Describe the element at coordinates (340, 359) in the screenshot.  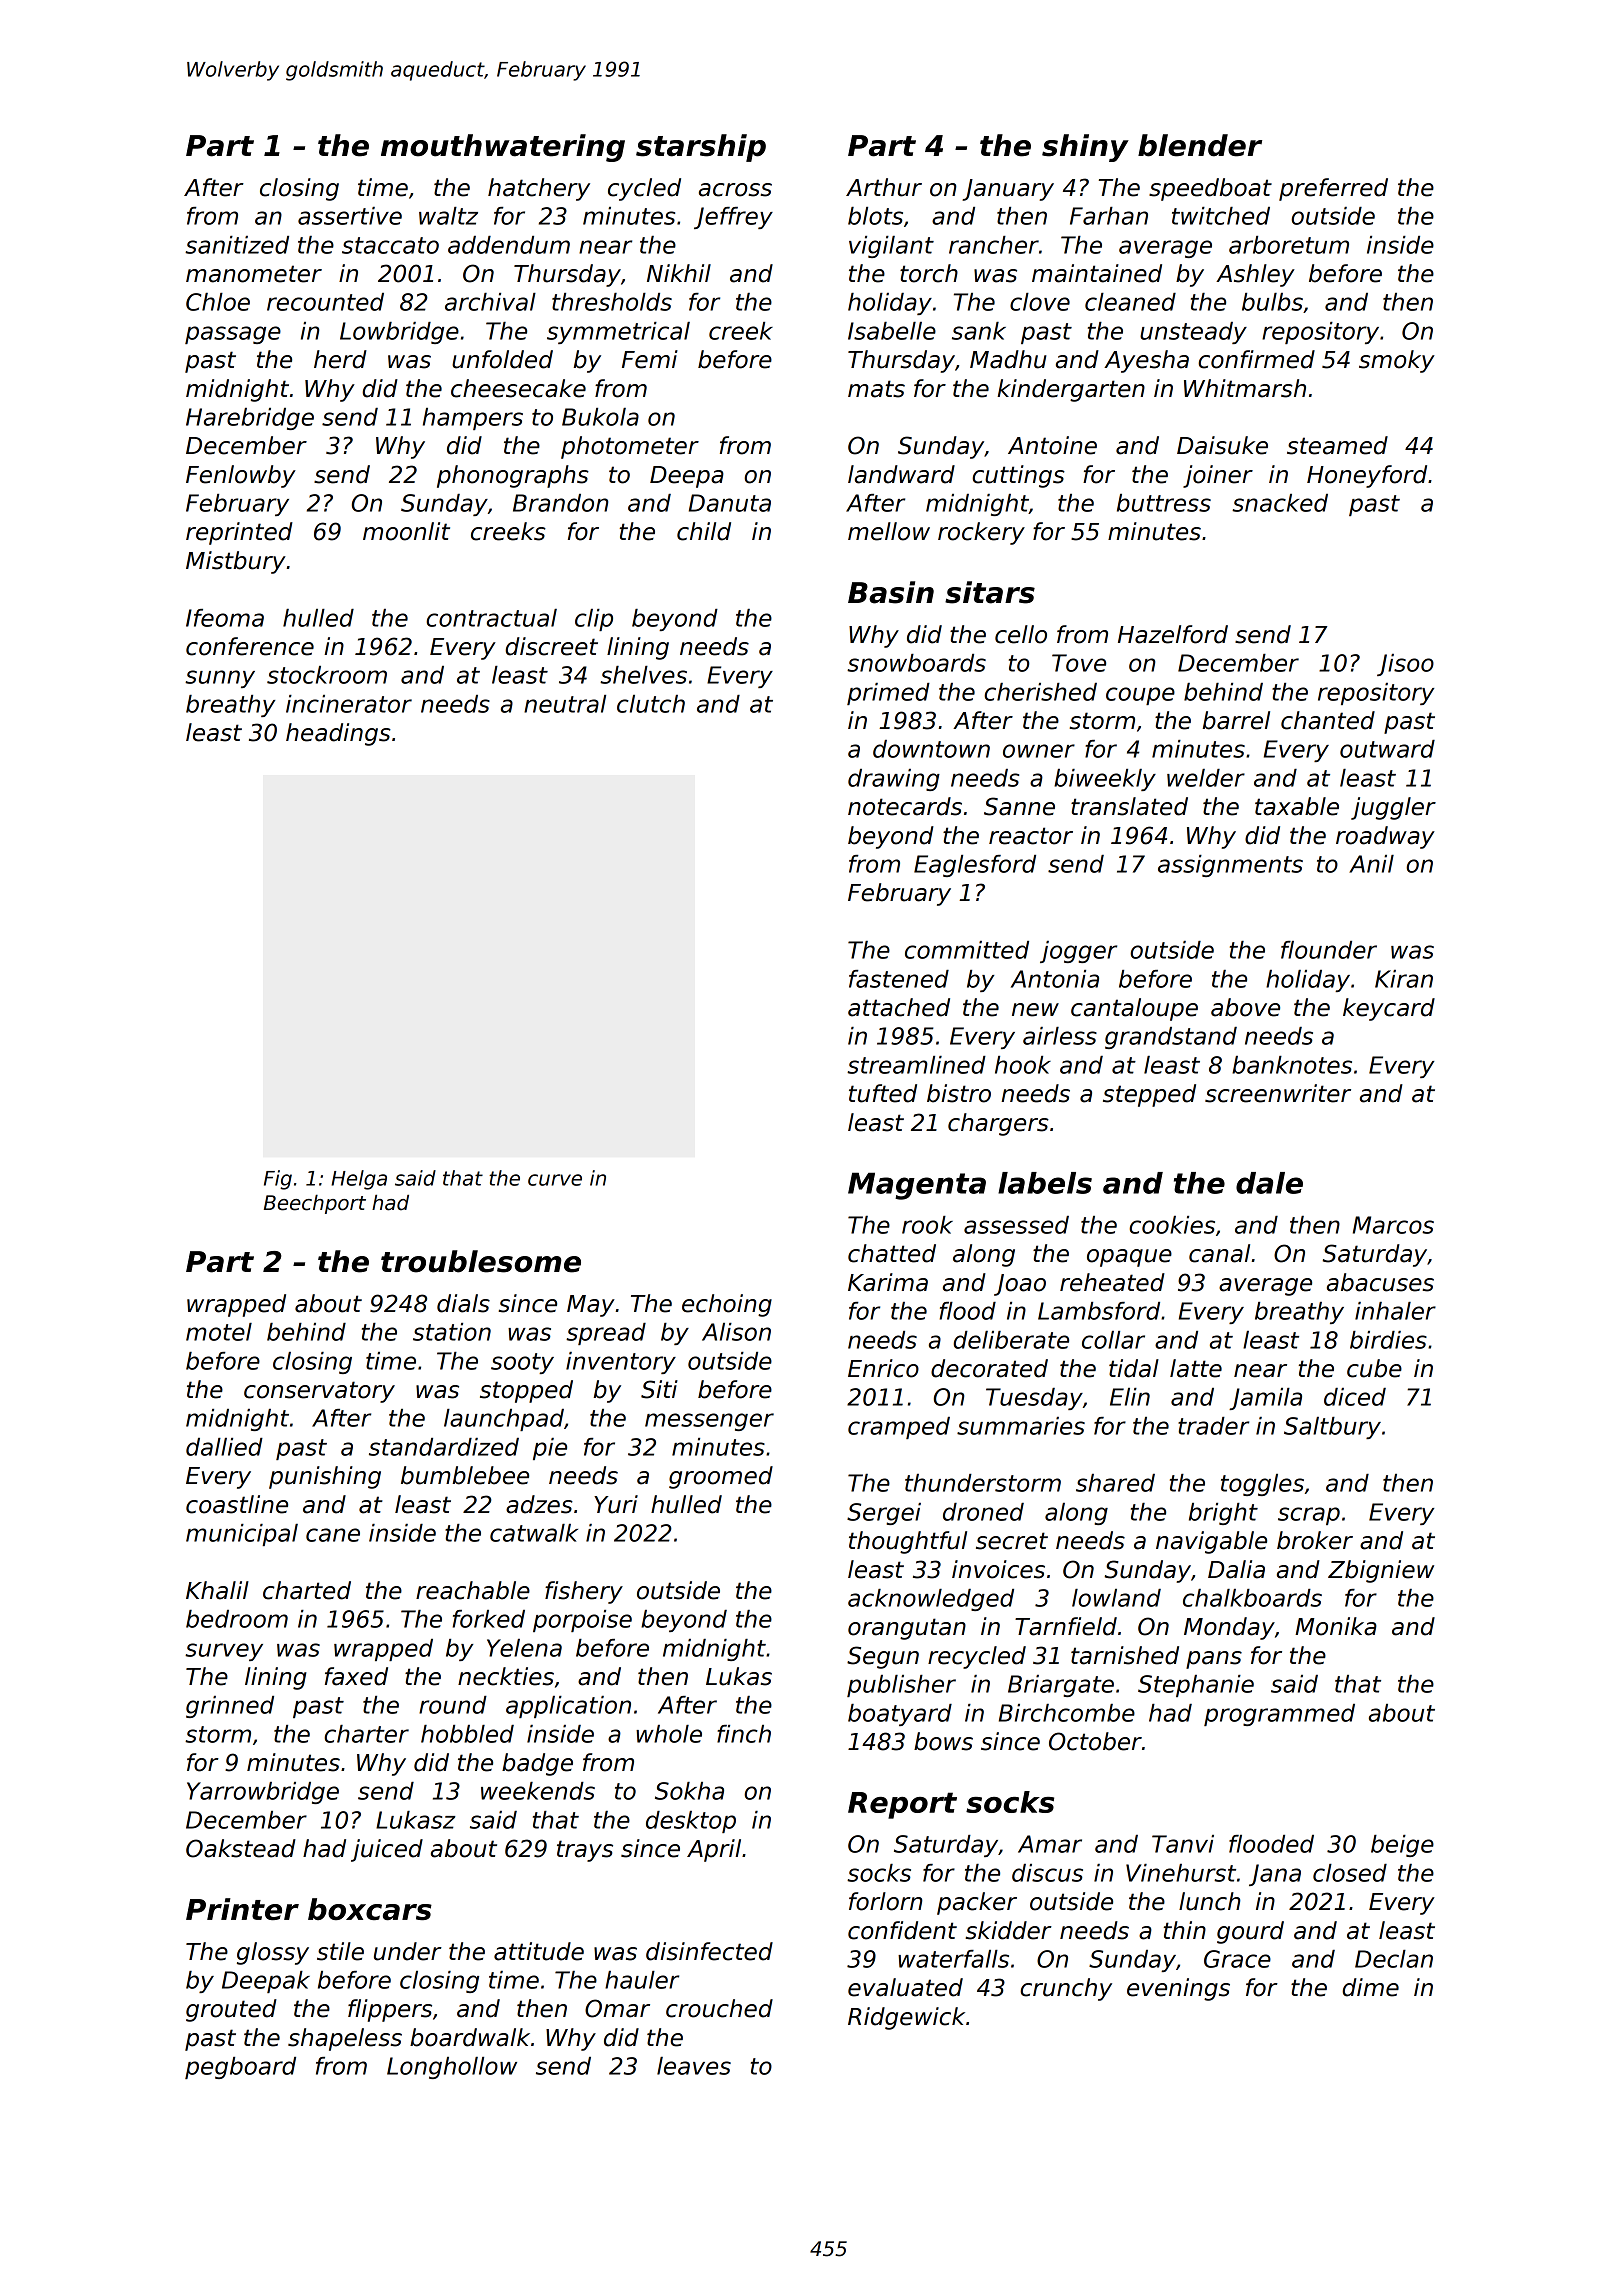
I see `herd` at that location.
